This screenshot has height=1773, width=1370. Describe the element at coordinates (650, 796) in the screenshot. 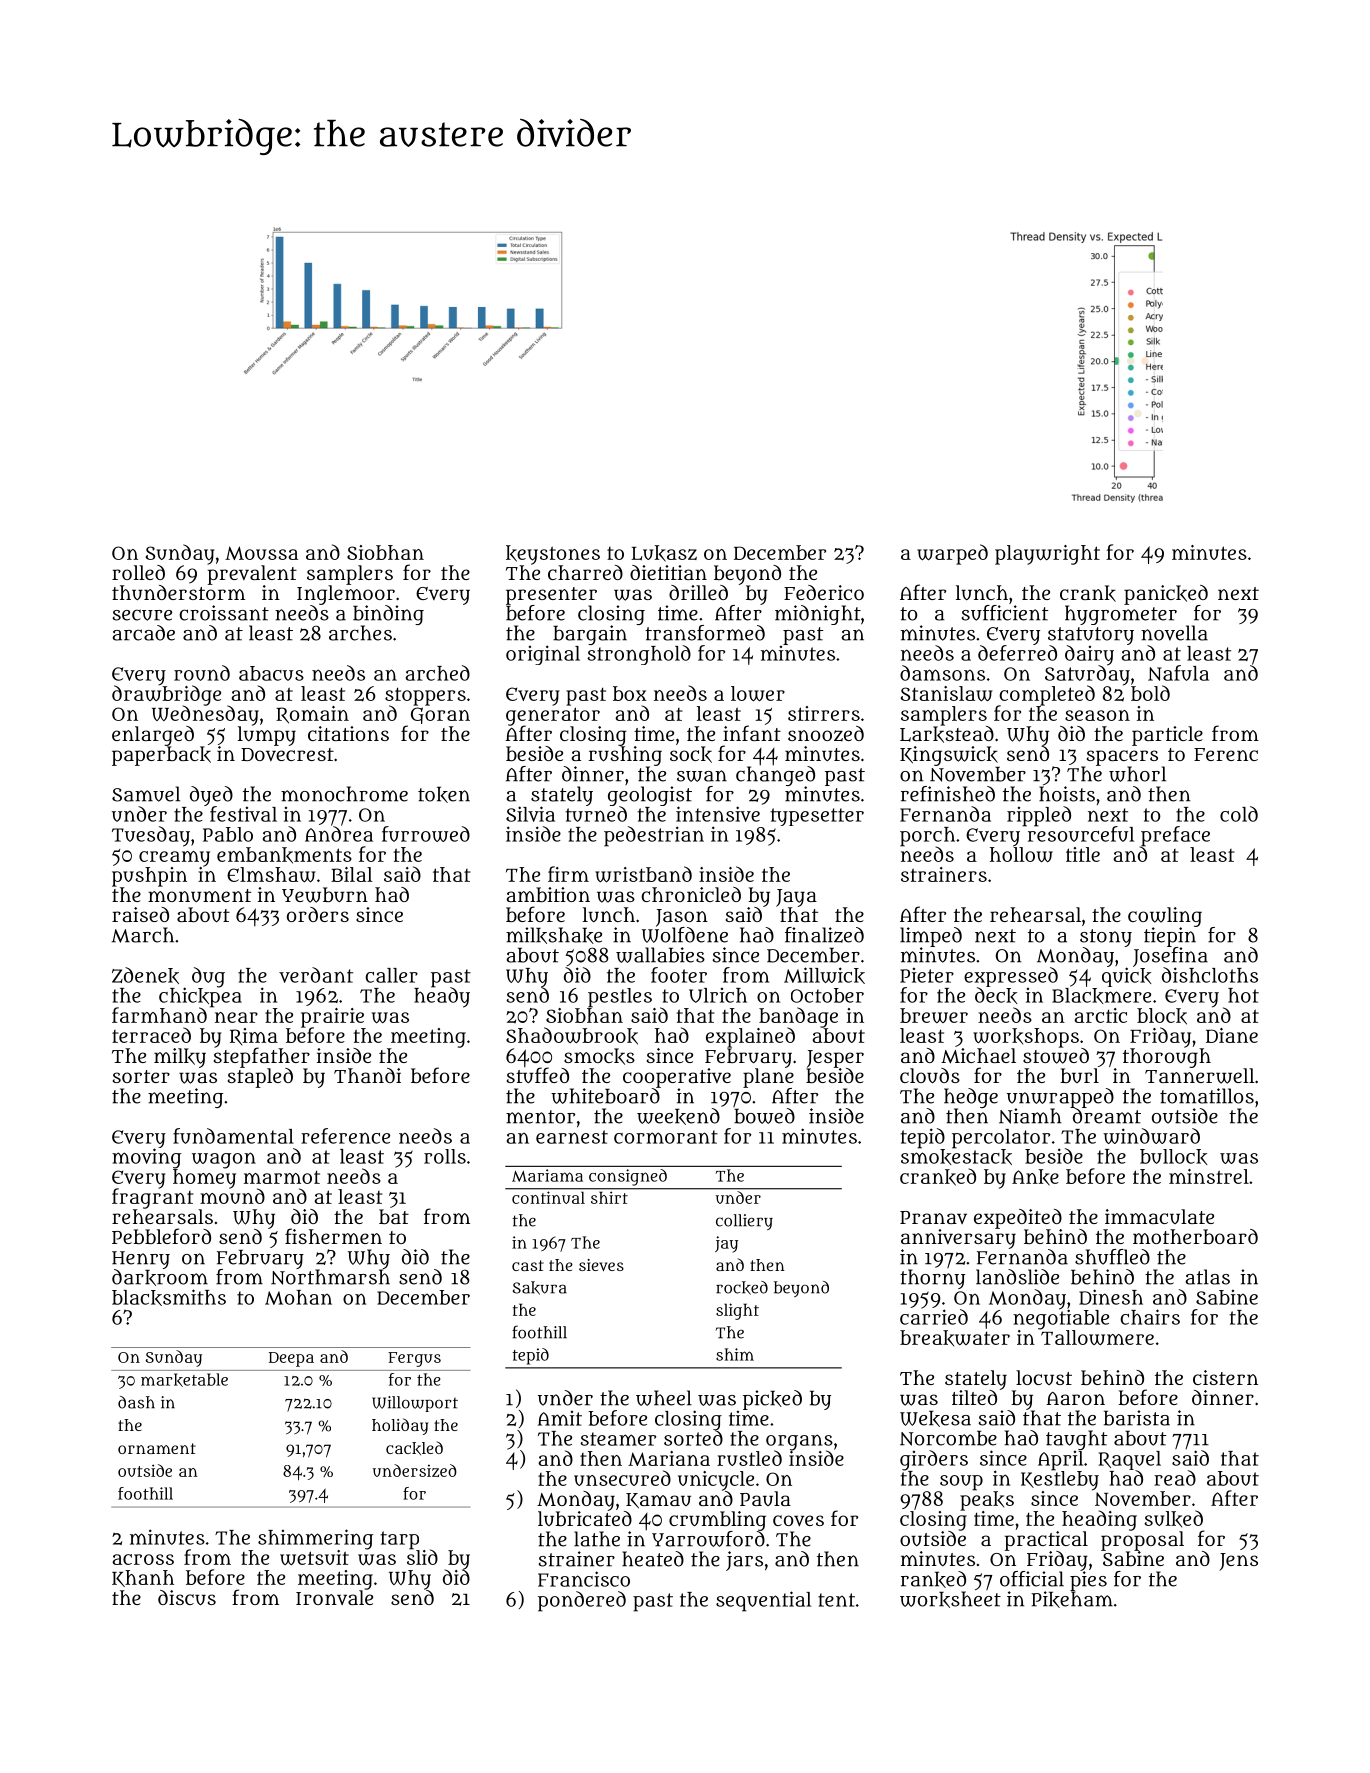

I see `geologist` at that location.
